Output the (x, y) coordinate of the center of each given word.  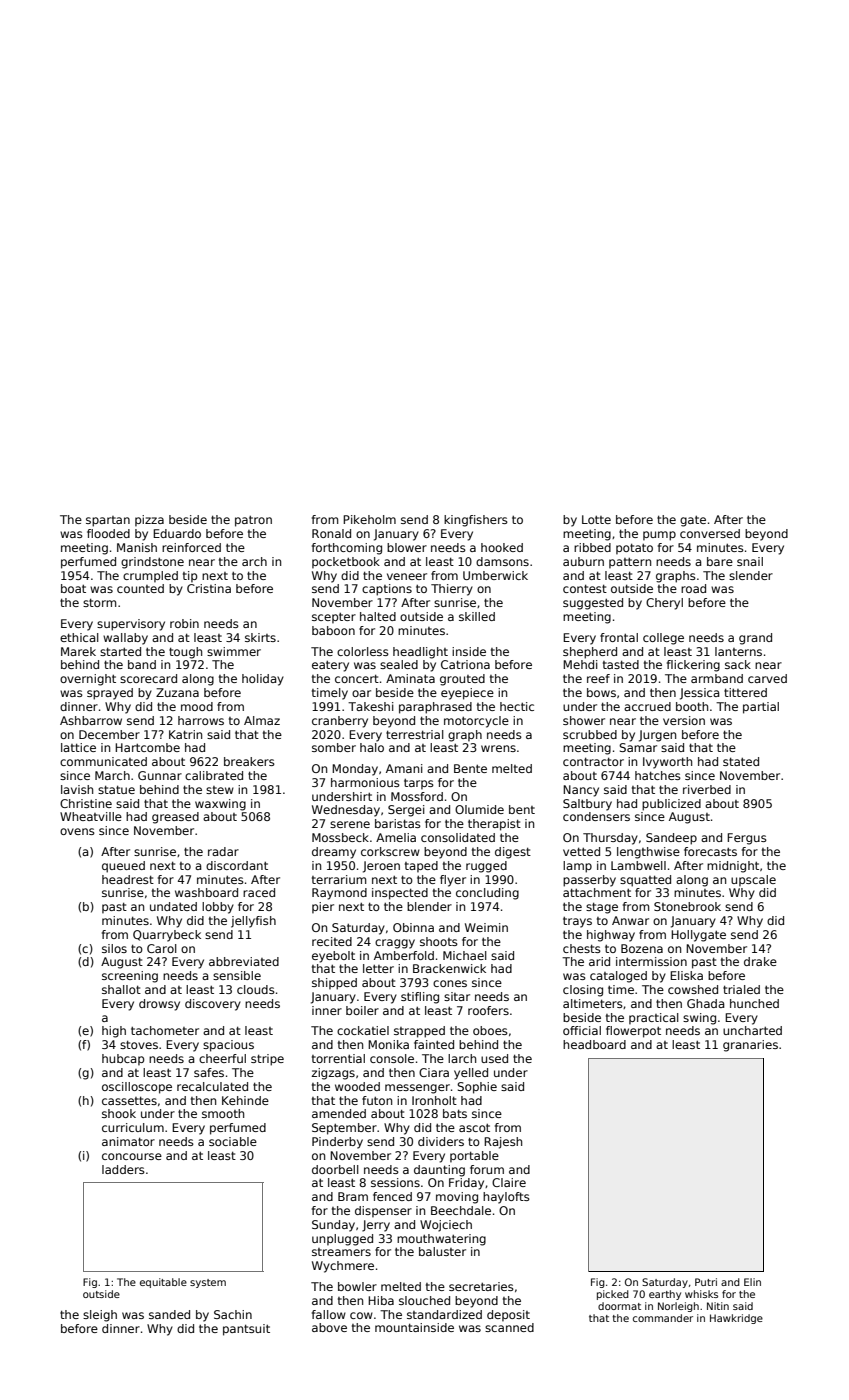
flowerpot (633, 1032)
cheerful (222, 1058)
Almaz (262, 720)
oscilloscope (137, 1088)
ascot (474, 1128)
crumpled (150, 577)
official (582, 1030)
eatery (330, 666)
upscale (753, 881)
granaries (750, 1046)
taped (421, 867)
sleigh (100, 1316)
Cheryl (664, 604)
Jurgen (657, 736)
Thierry (452, 590)
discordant (237, 865)
